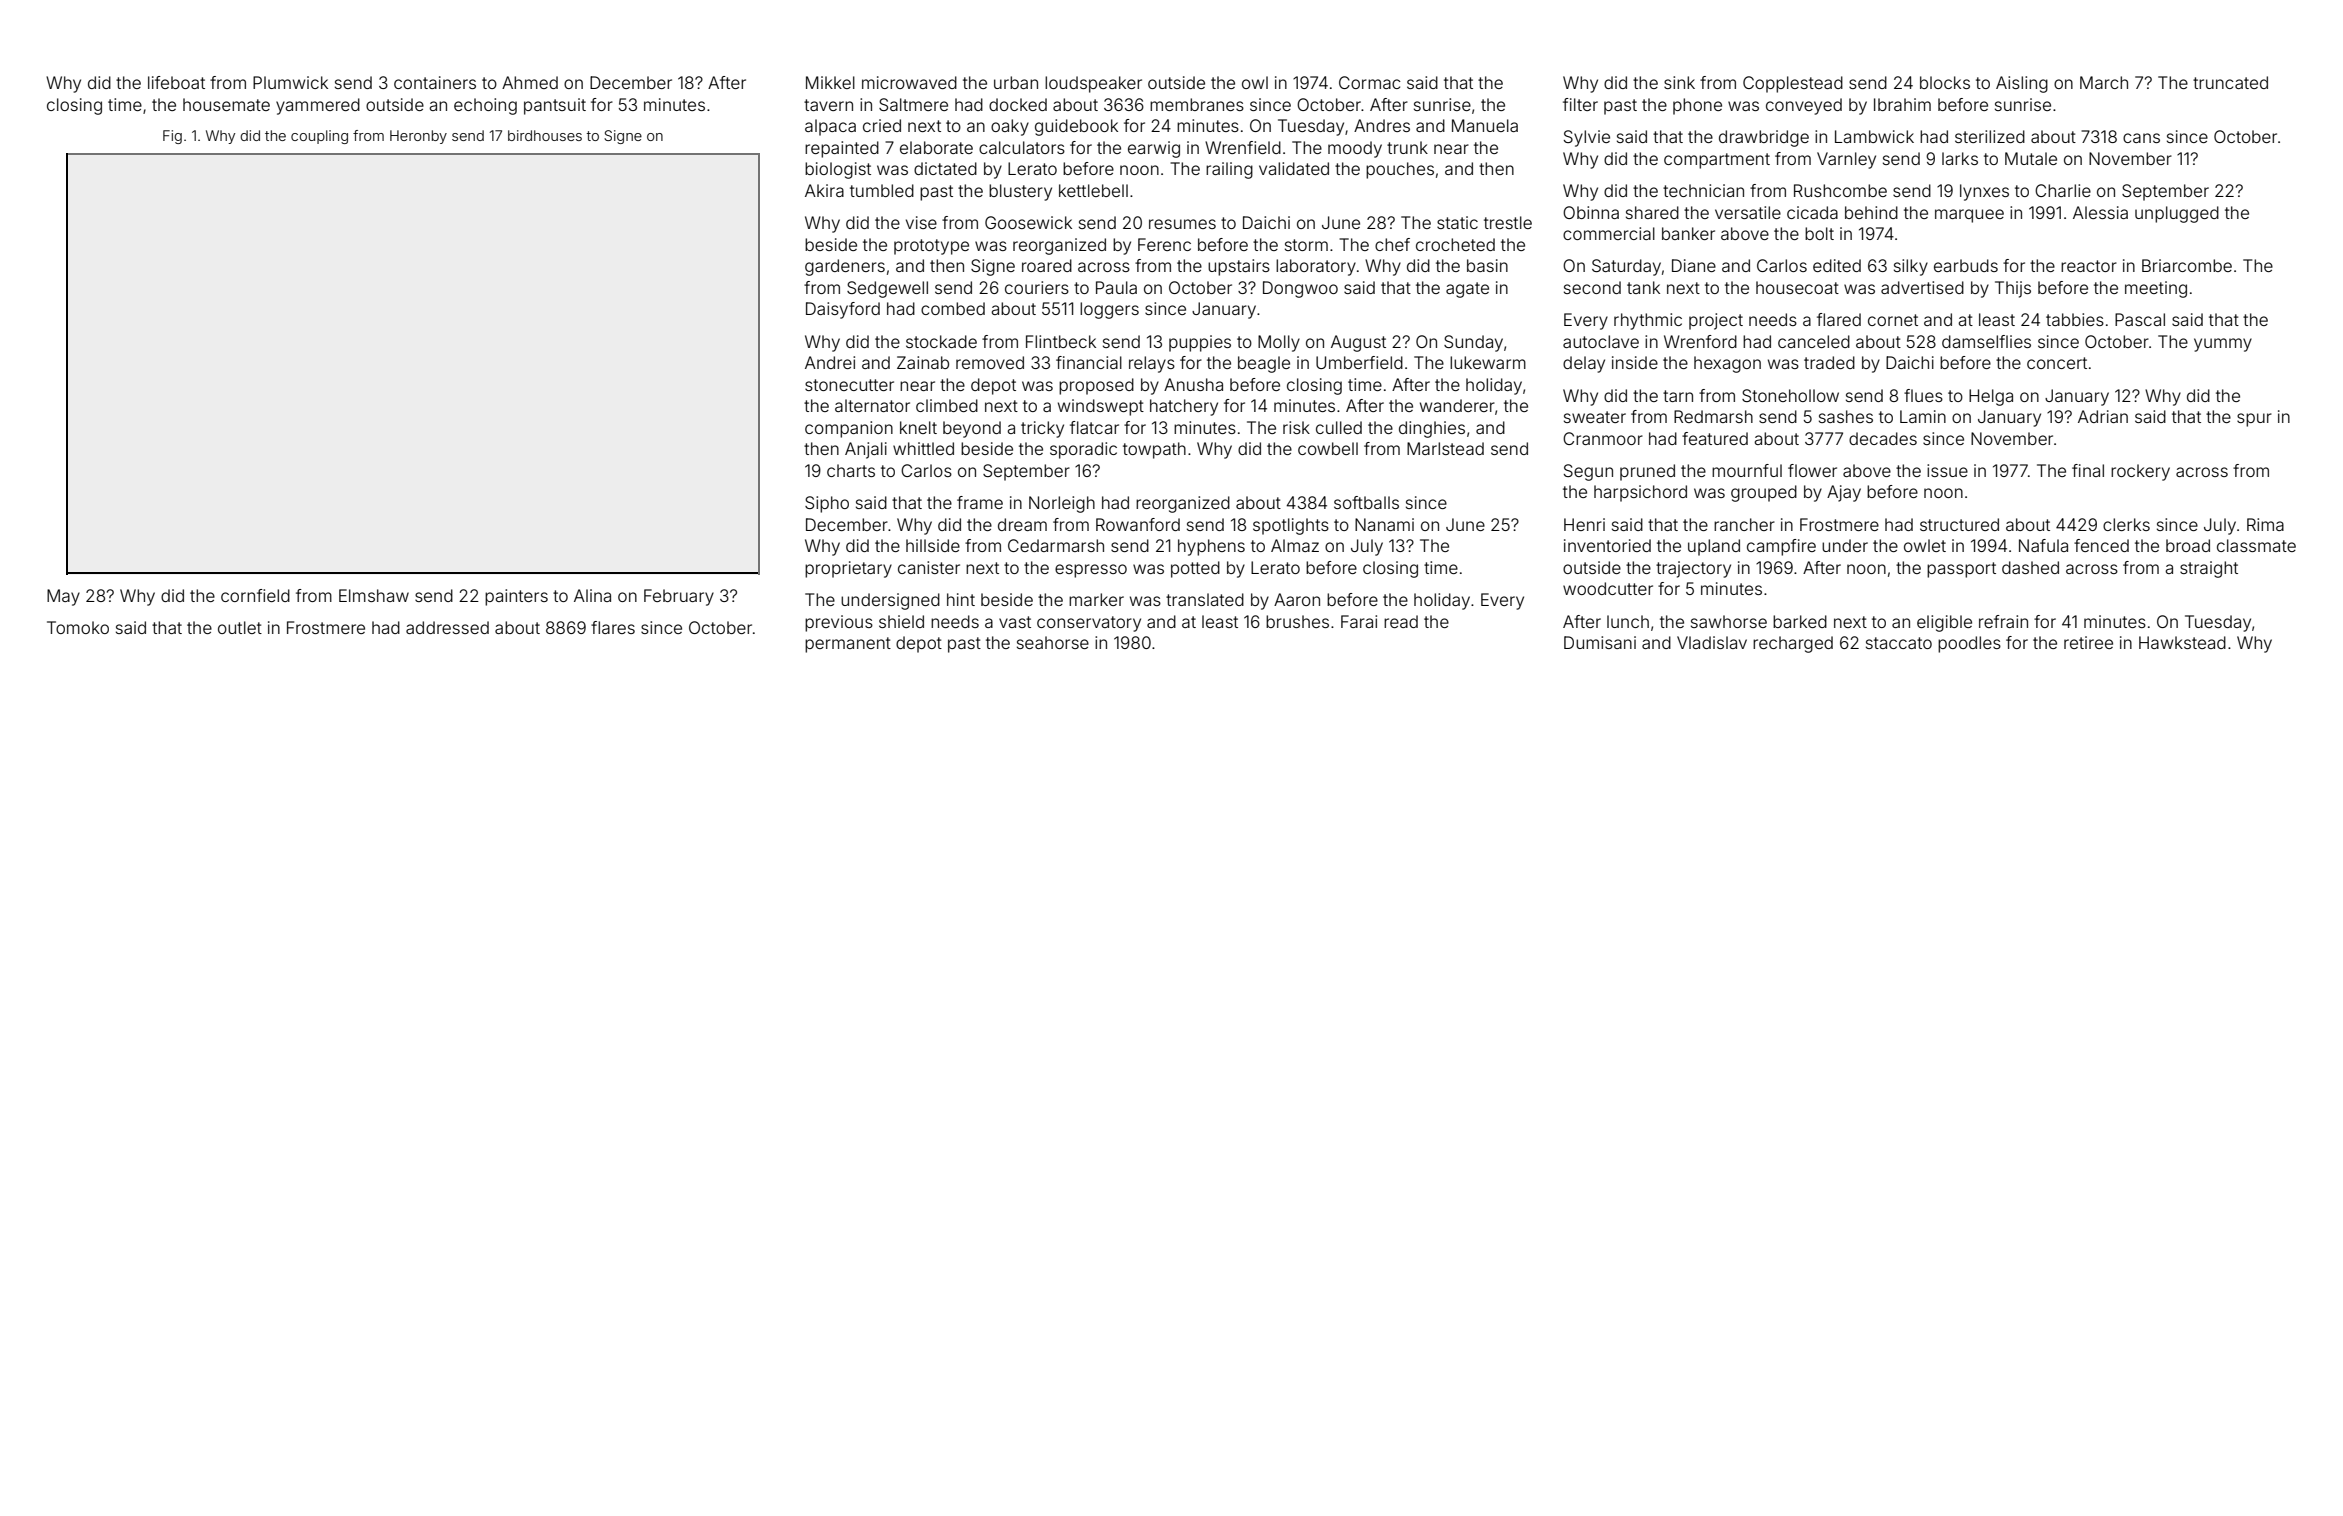 The image size is (2343, 1516). I want to click on seahorse, so click(1053, 642).
